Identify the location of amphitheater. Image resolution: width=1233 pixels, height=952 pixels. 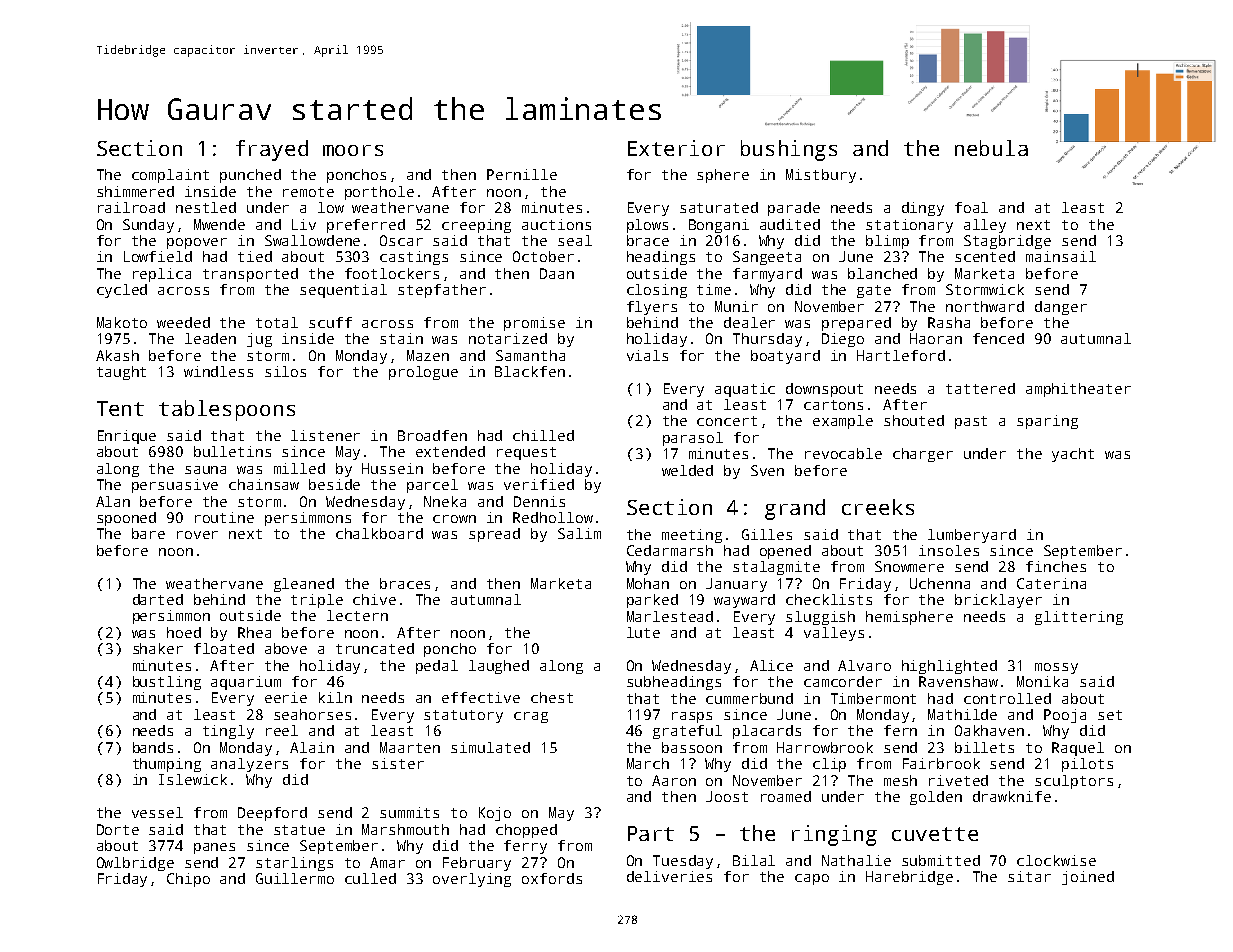
(1078, 390).
